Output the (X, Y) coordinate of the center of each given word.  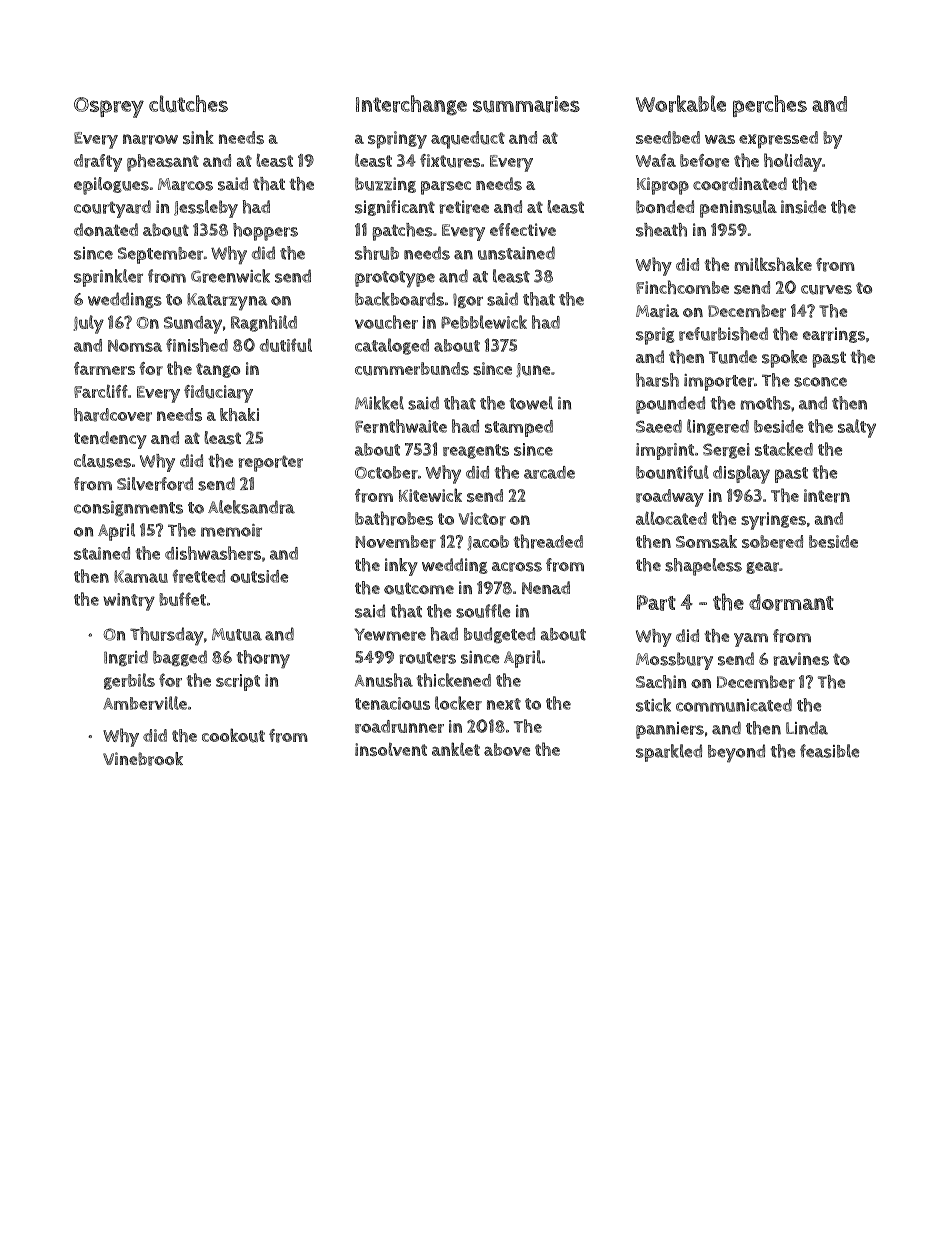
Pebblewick (484, 322)
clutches (188, 103)
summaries (526, 104)
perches (770, 106)
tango (218, 370)
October (386, 472)
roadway (670, 498)
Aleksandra (251, 507)
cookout (233, 735)
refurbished (723, 334)
